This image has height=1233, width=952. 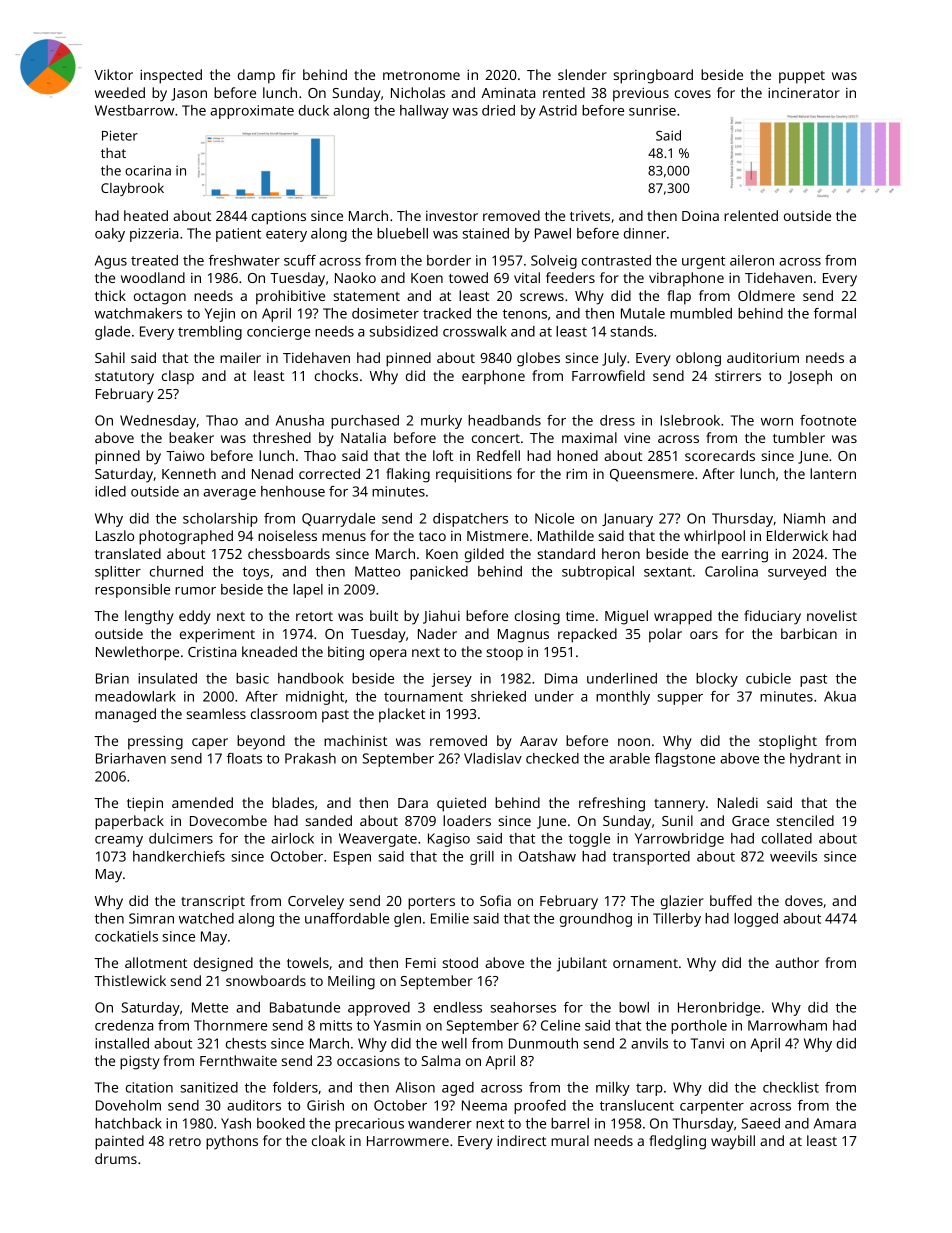 I want to click on threshed, so click(x=282, y=437).
